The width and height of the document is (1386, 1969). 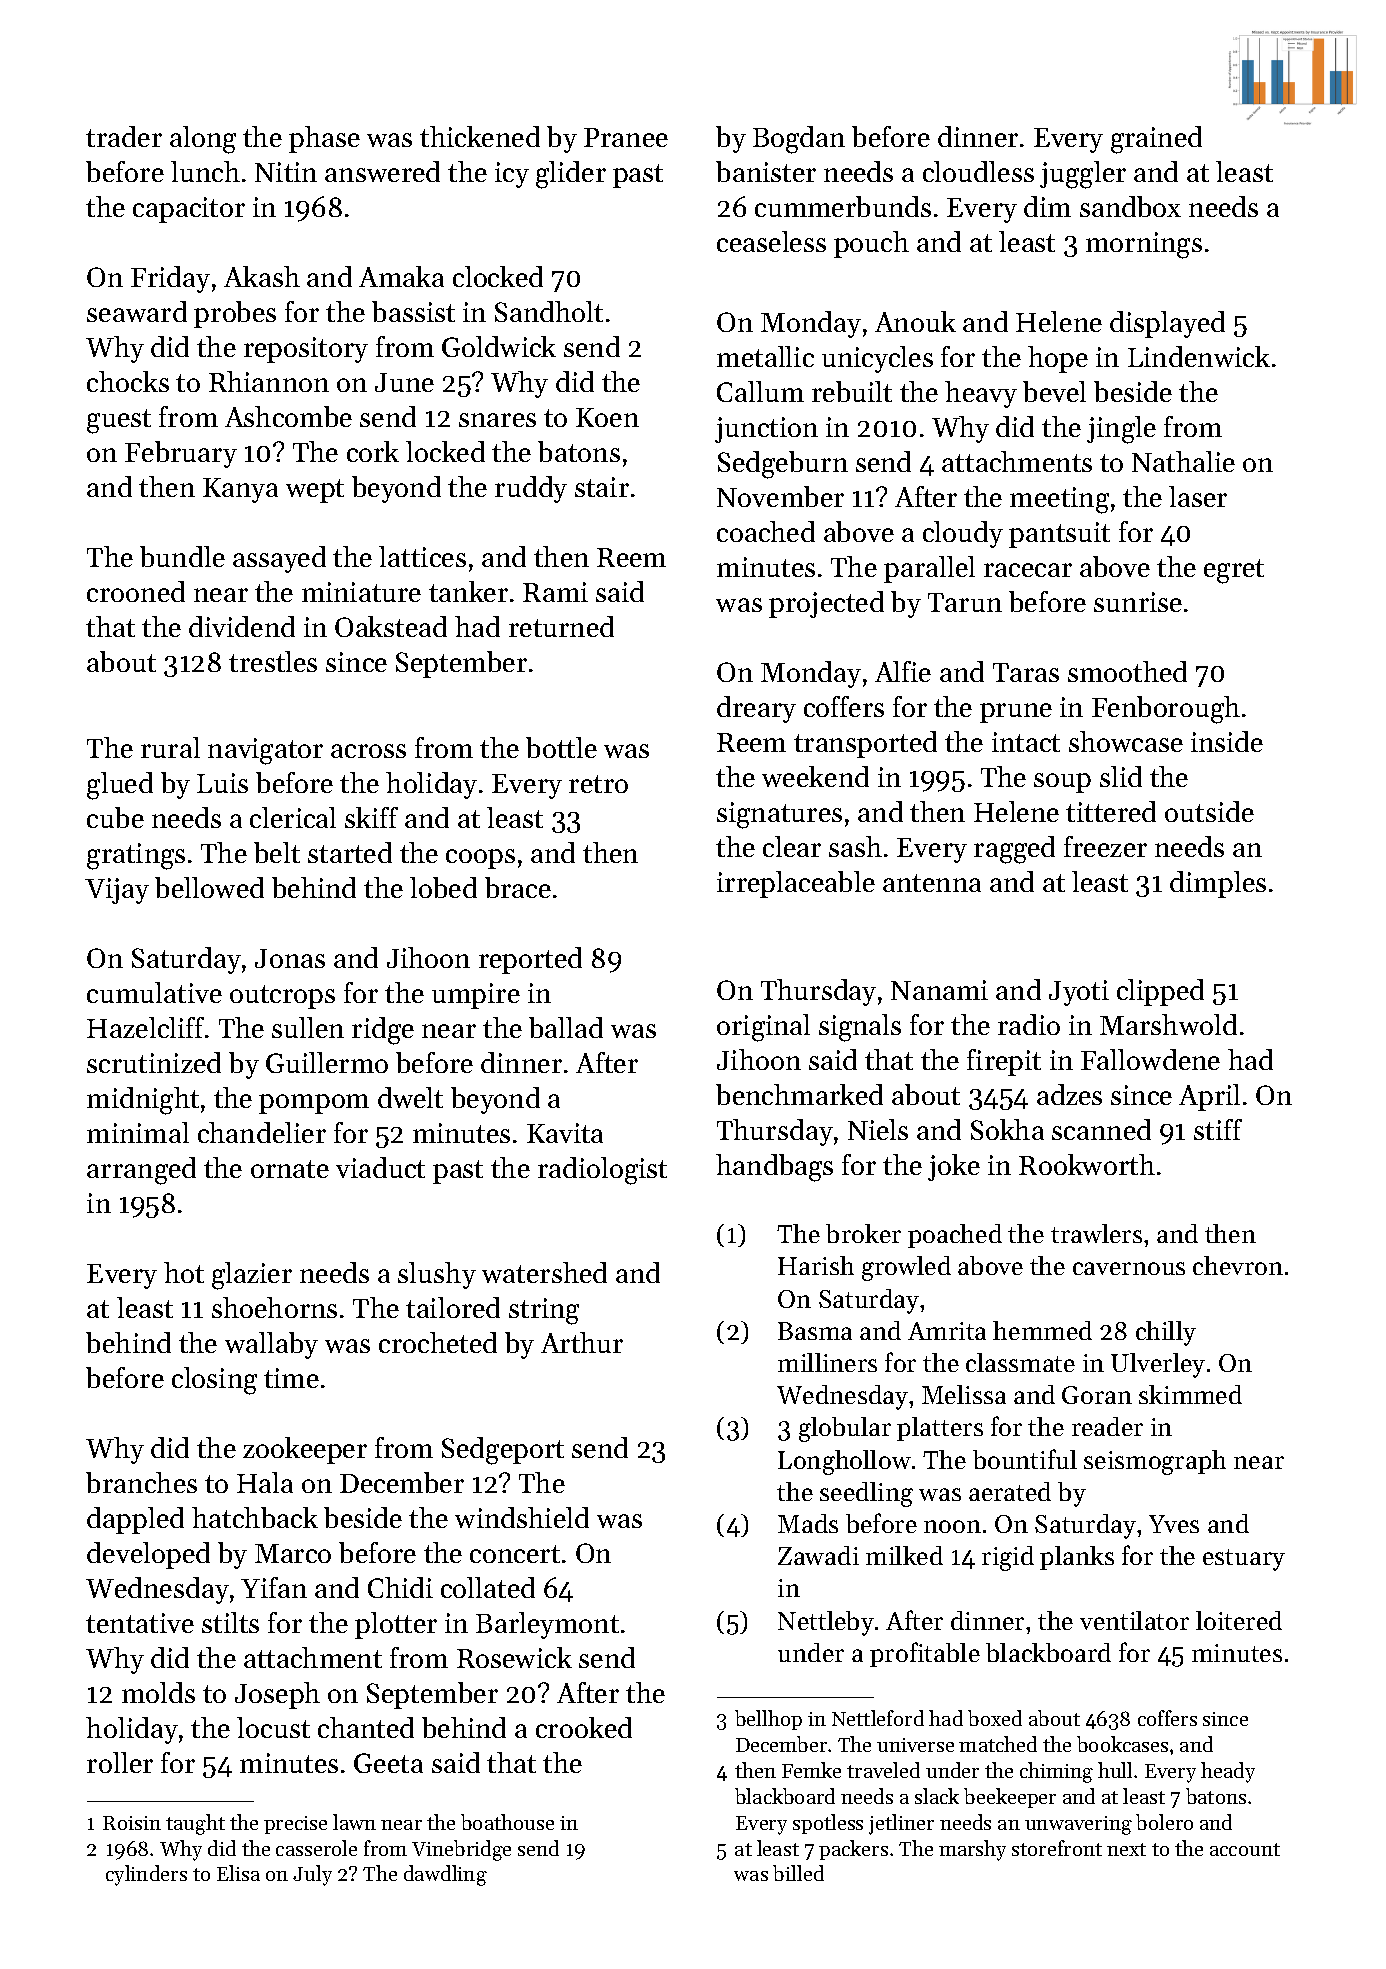 What do you see at coordinates (766, 531) in the document?
I see `coached` at bounding box center [766, 531].
